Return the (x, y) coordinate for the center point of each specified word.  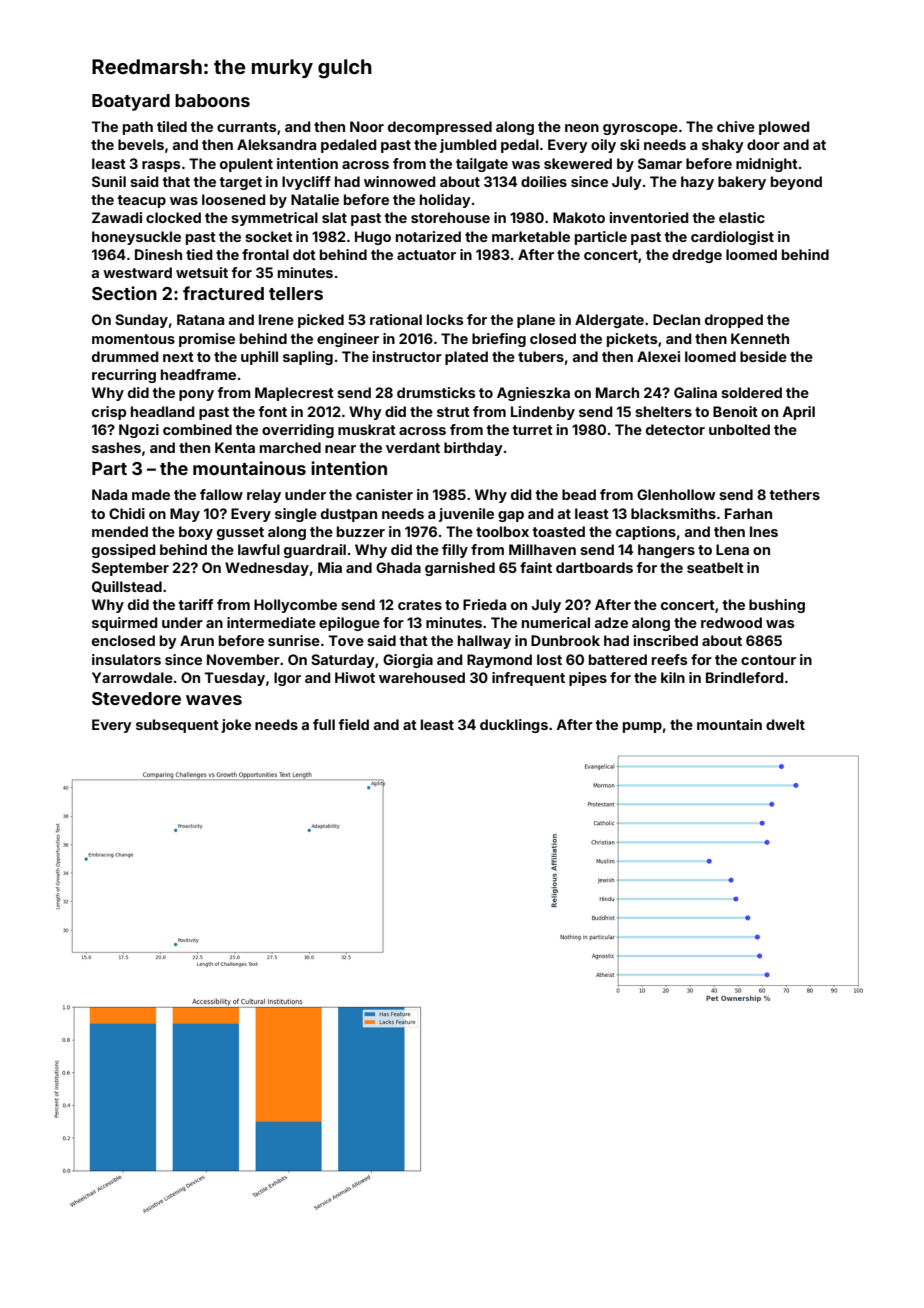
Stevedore (136, 698)
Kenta (235, 447)
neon (582, 128)
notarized (428, 236)
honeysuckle (136, 238)
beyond (796, 183)
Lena (732, 549)
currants (247, 127)
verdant (413, 447)
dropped (734, 321)
